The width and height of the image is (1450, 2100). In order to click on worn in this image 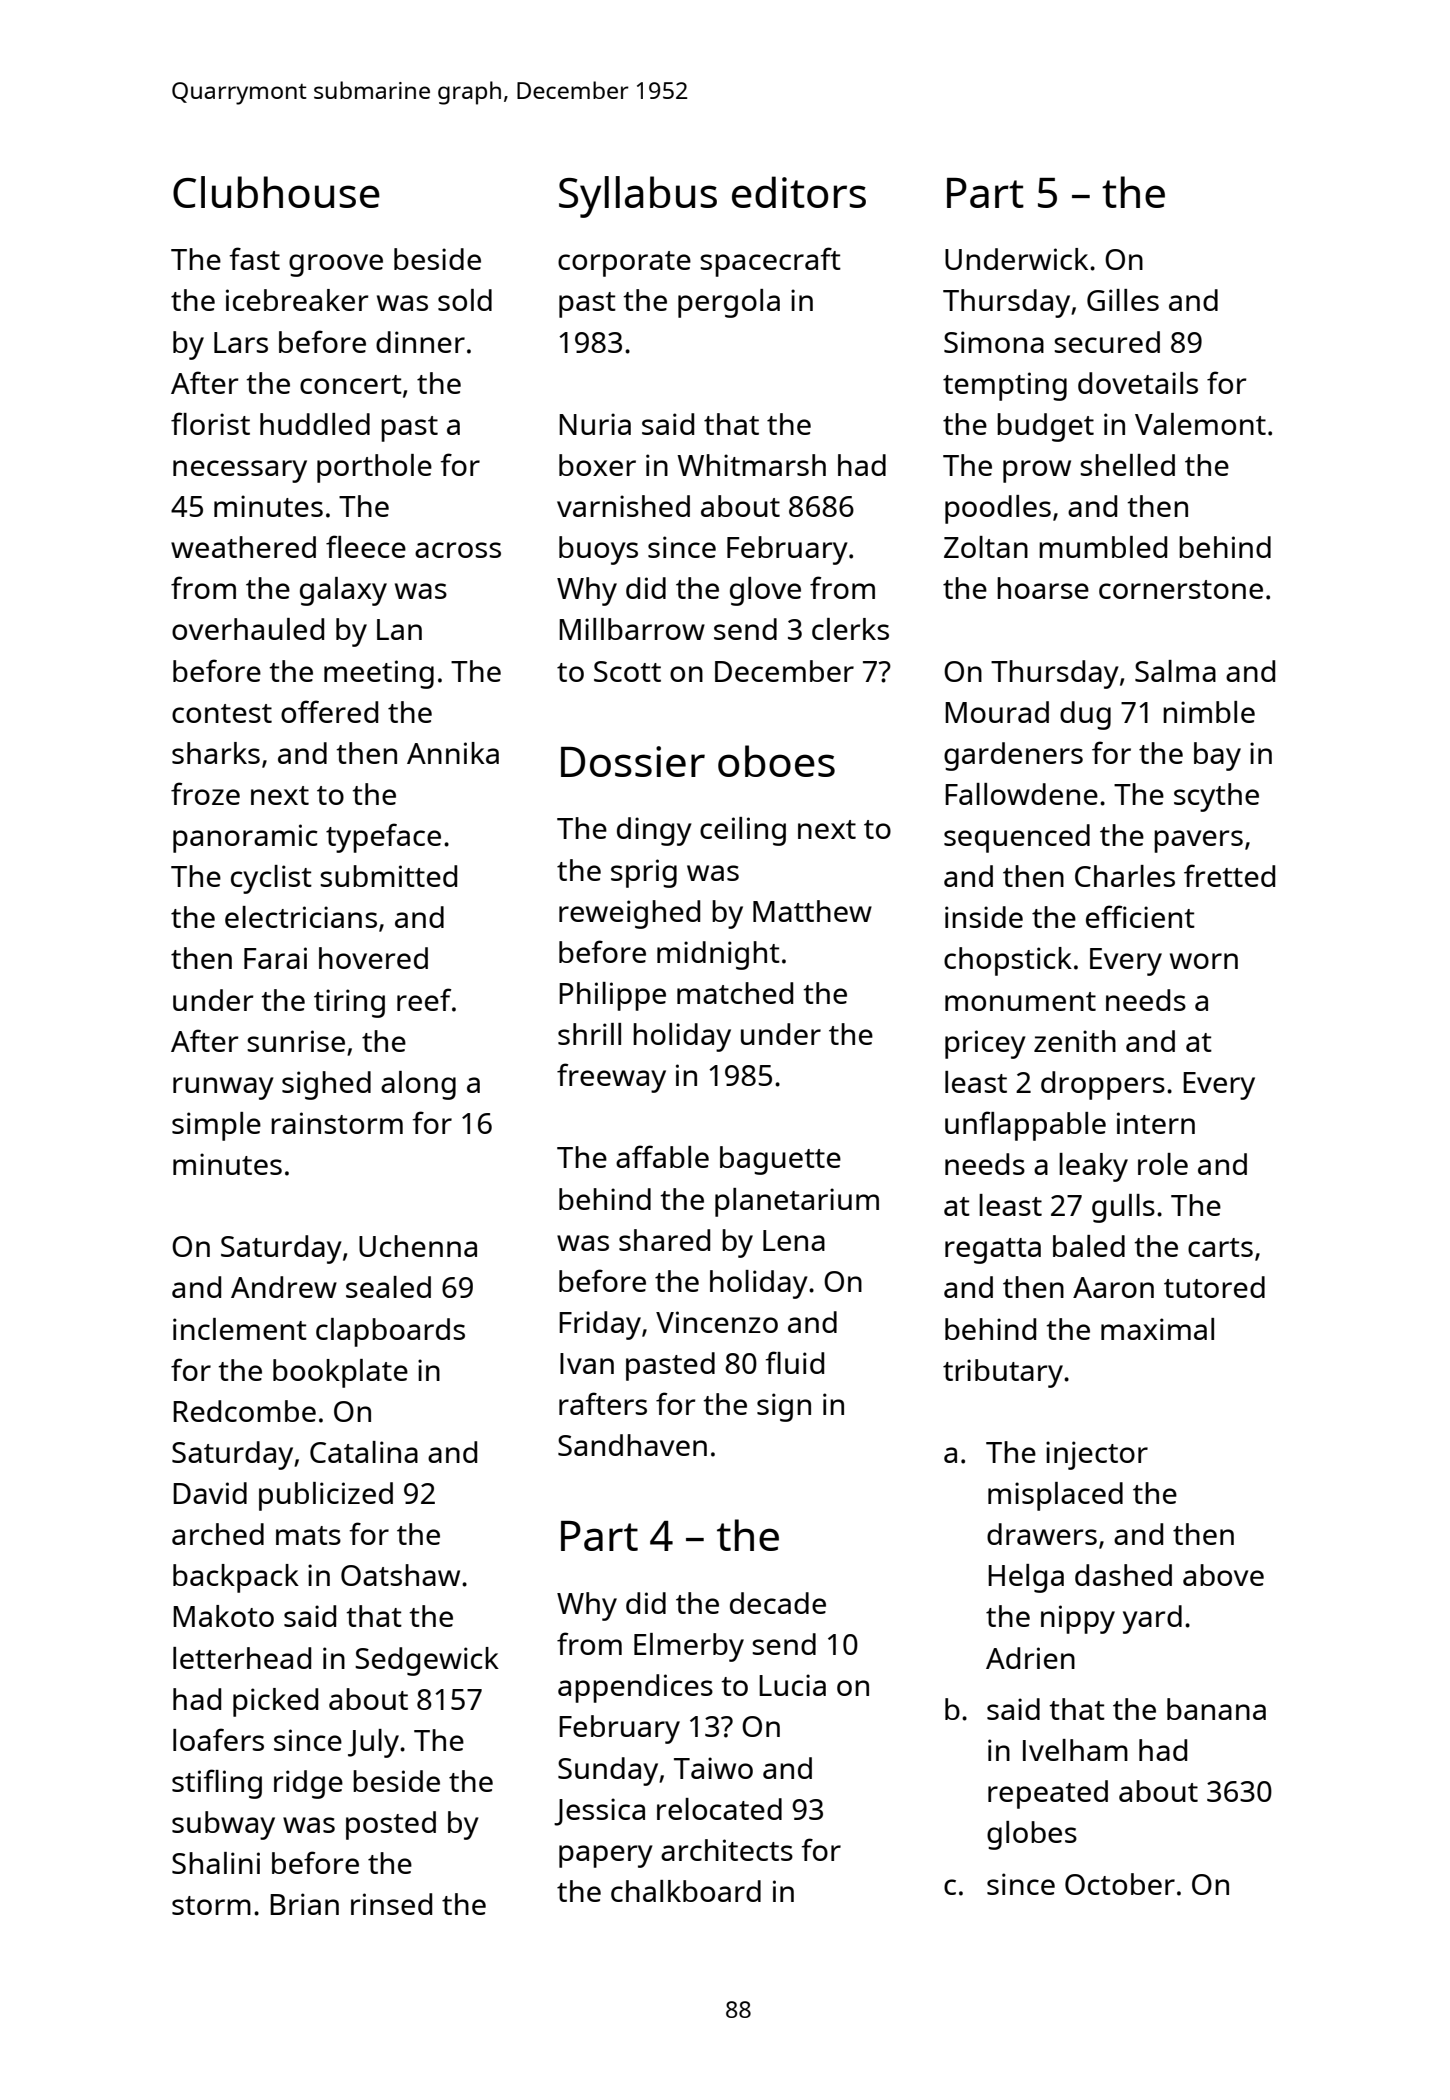, I will do `click(1204, 961)`.
